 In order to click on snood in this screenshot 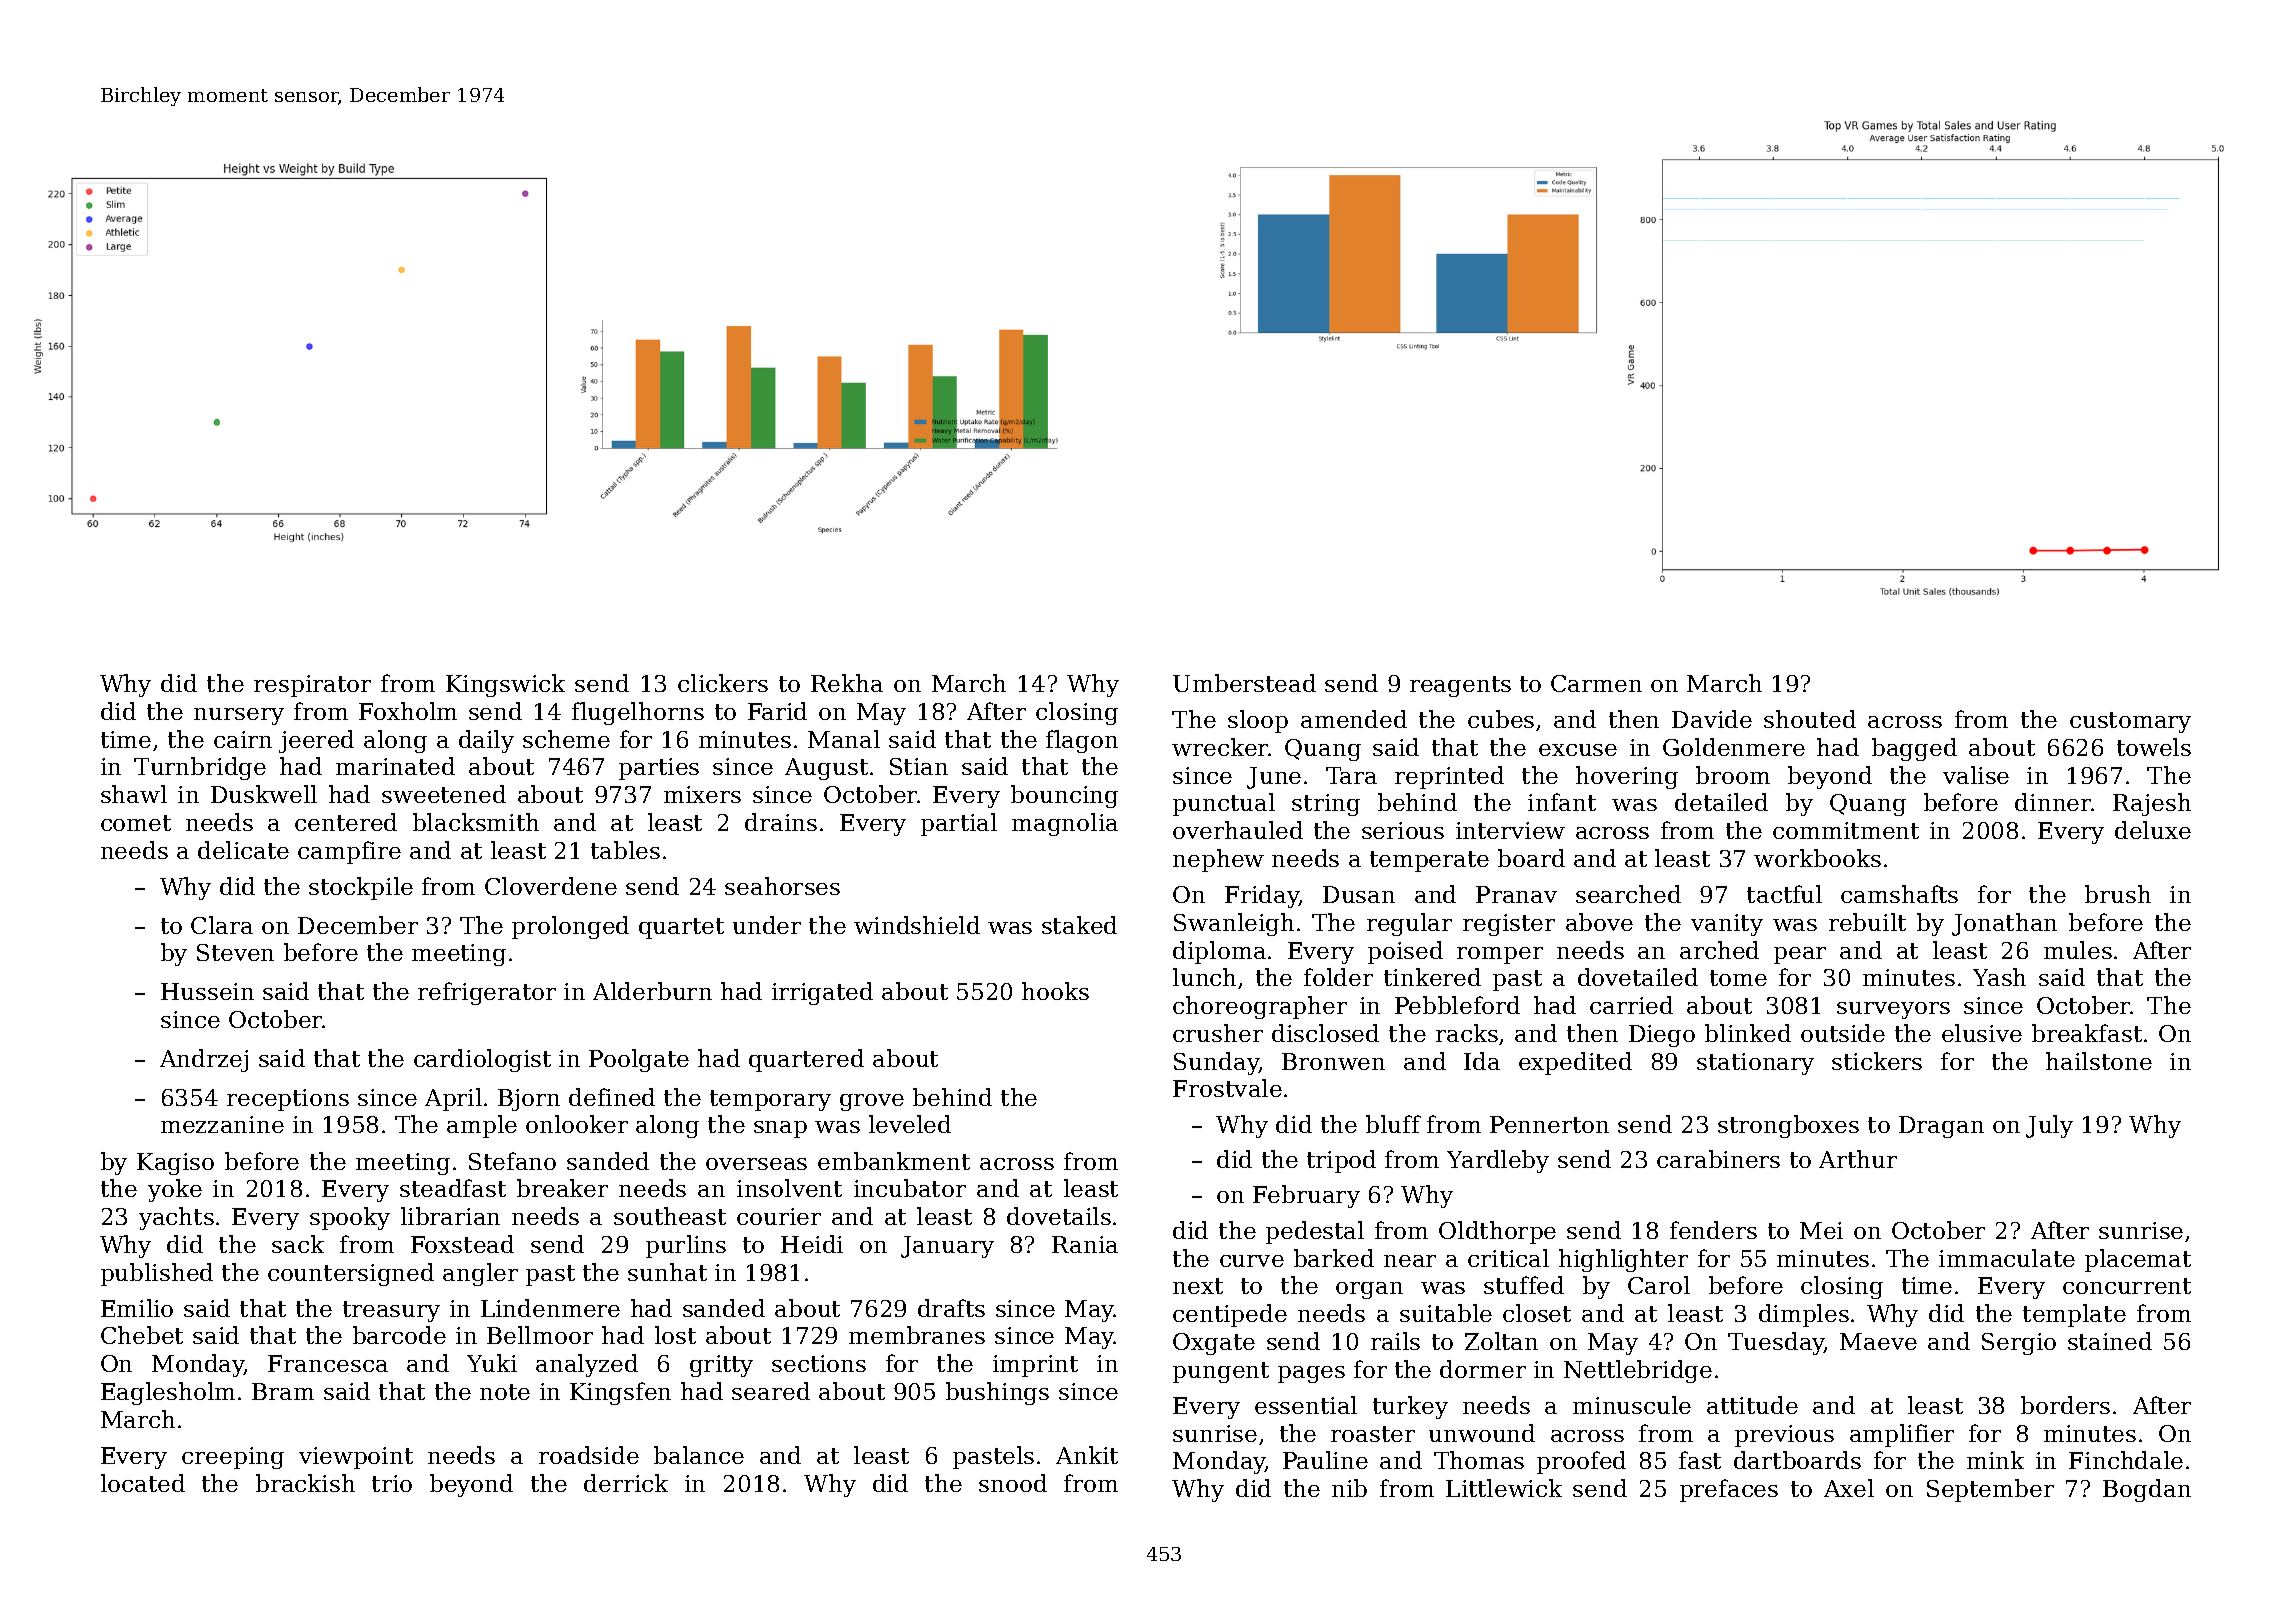, I will do `click(1013, 1483)`.
